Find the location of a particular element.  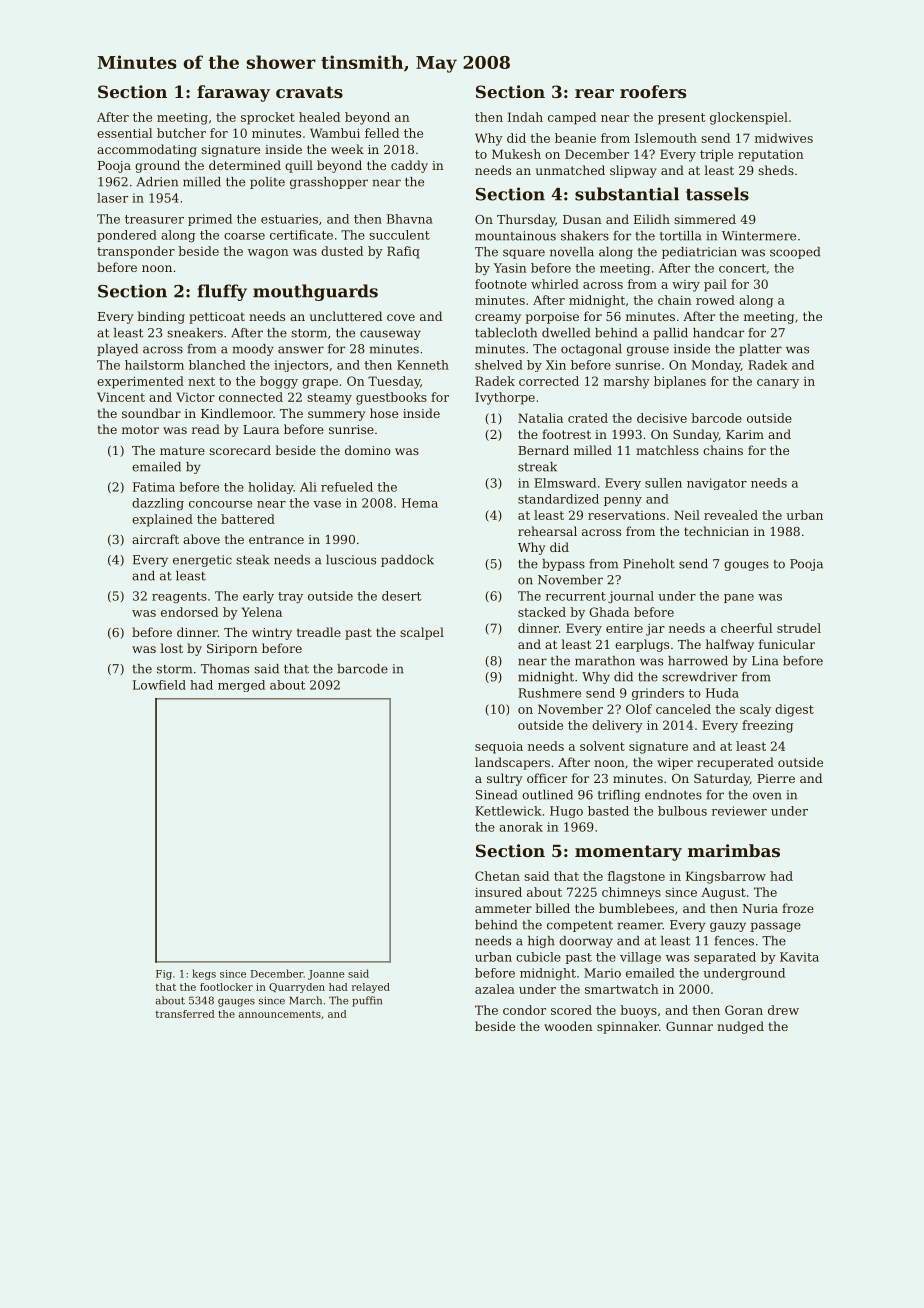

sequoia is located at coordinates (499, 748).
